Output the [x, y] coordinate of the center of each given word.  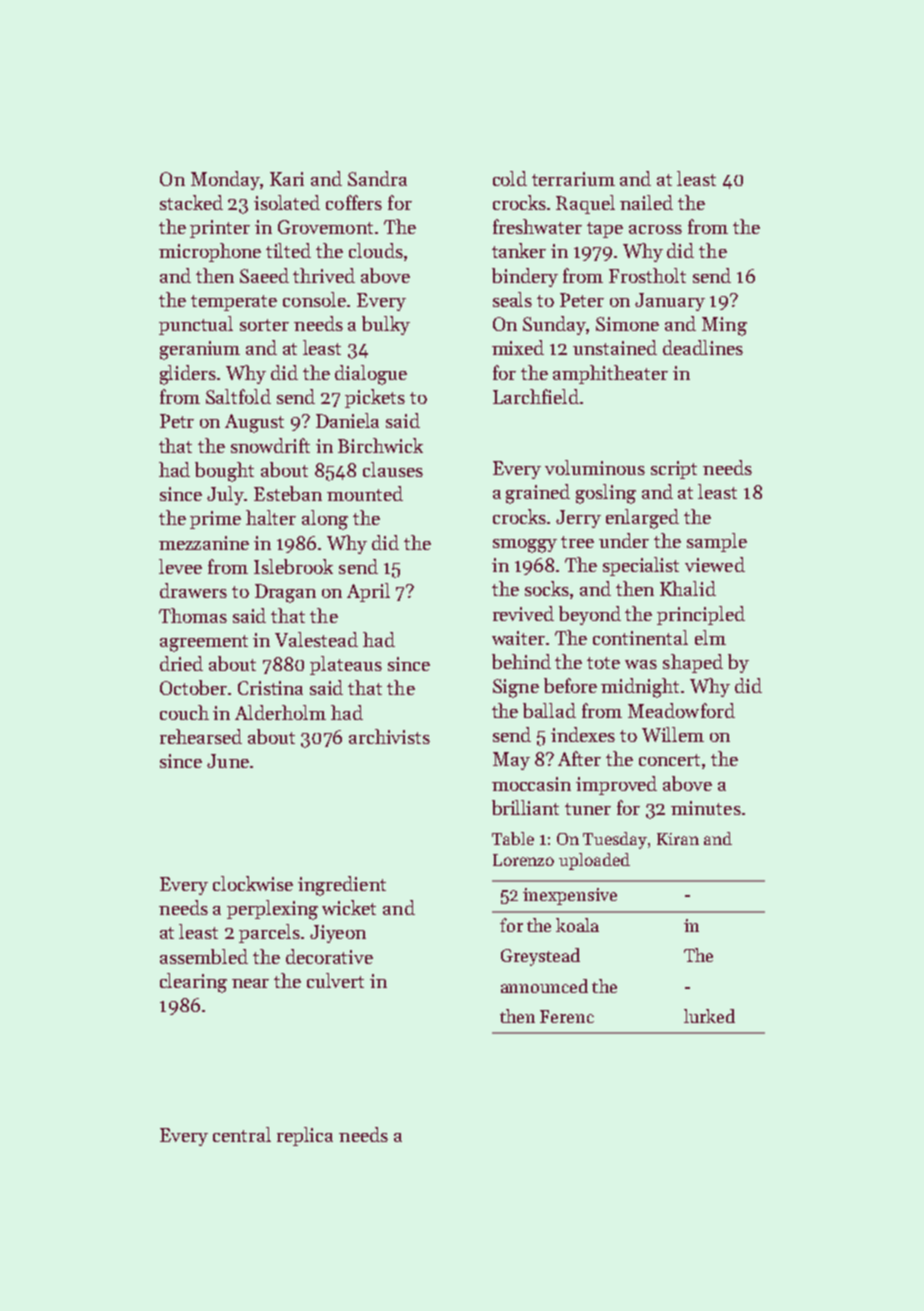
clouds [376, 250]
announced [544, 986]
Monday [225, 180]
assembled [204, 956]
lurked [709, 1016]
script [674, 470]
